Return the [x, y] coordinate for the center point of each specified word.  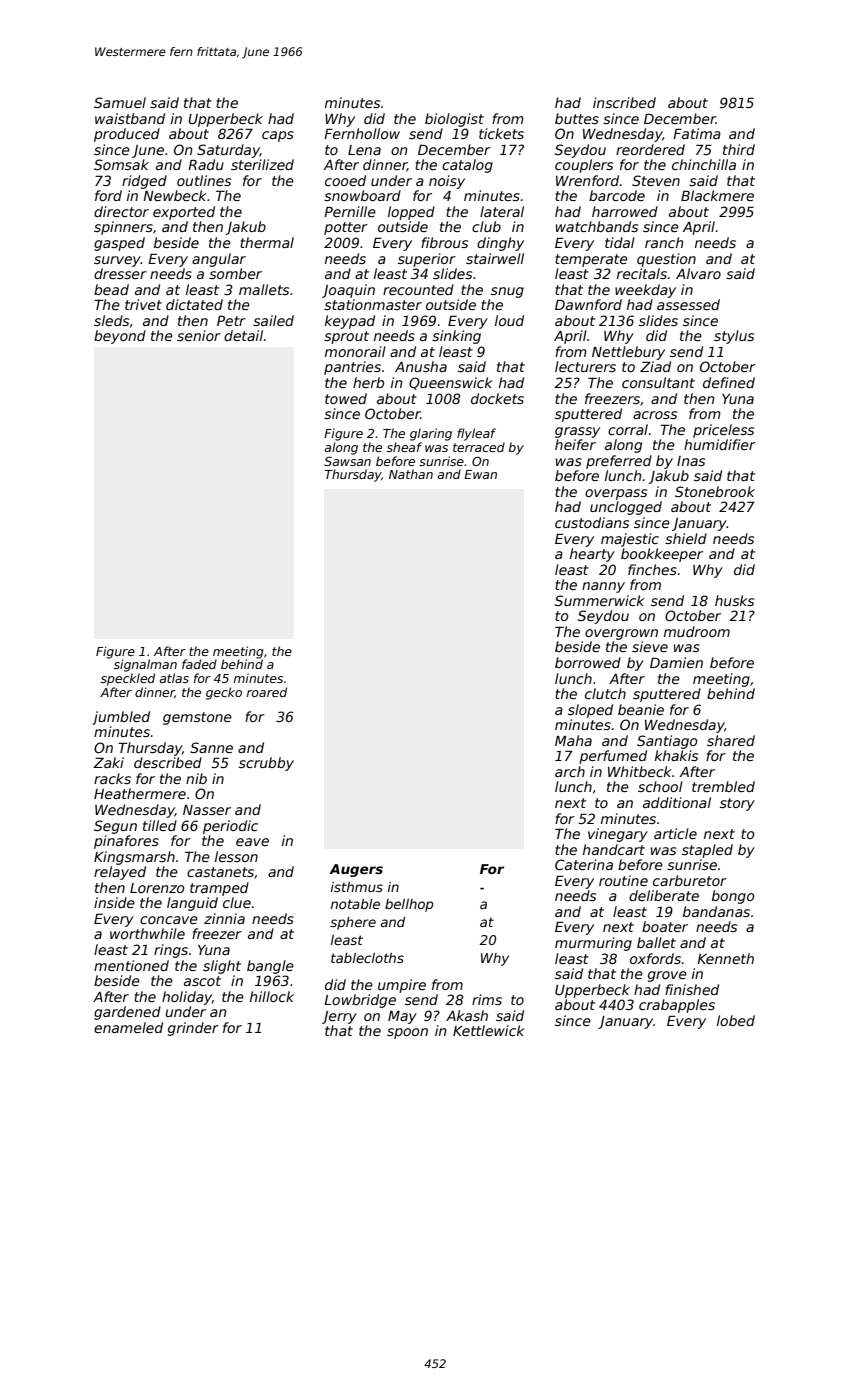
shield [686, 538]
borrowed [588, 662]
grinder [193, 1029]
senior [199, 335]
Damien [676, 662]
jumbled [121, 718]
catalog [467, 166]
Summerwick [600, 600]
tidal [620, 242]
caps [278, 136]
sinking [456, 337]
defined [729, 382]
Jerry [339, 1017]
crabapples [677, 1006]
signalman [145, 665]
